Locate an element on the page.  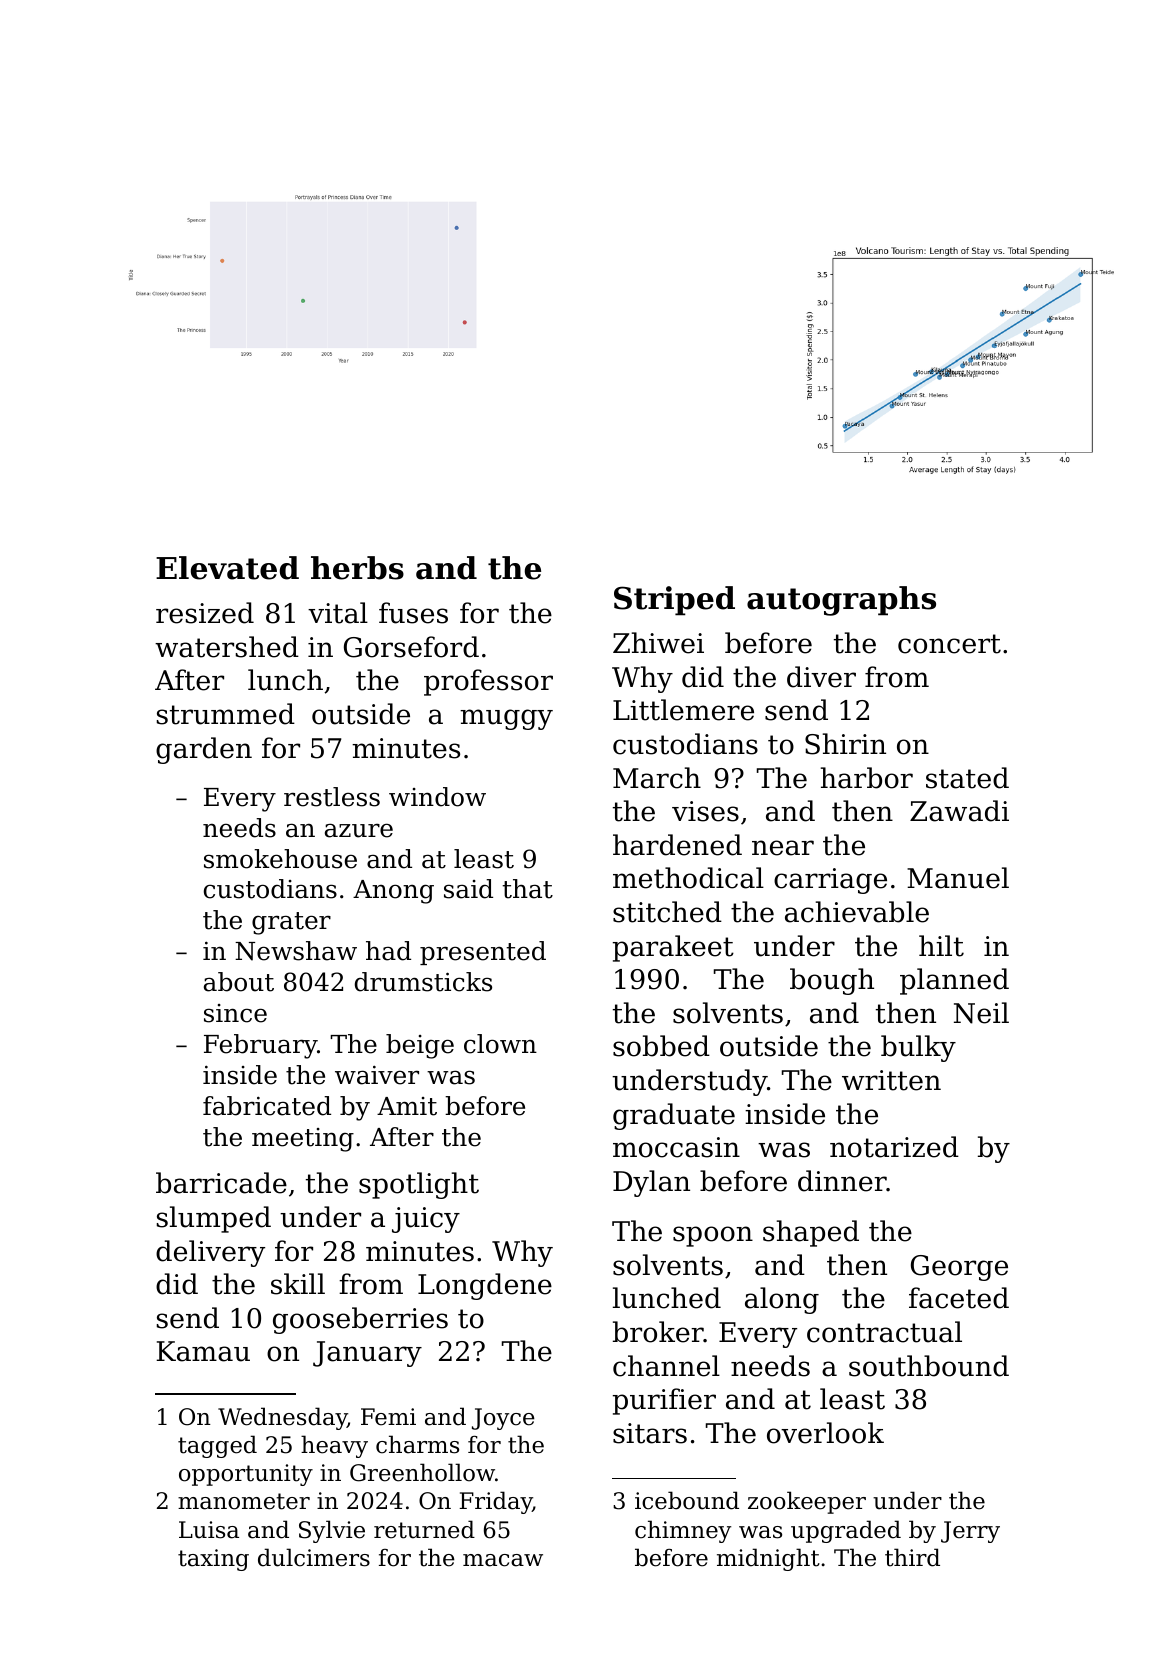
returned is located at coordinates (424, 1529).
